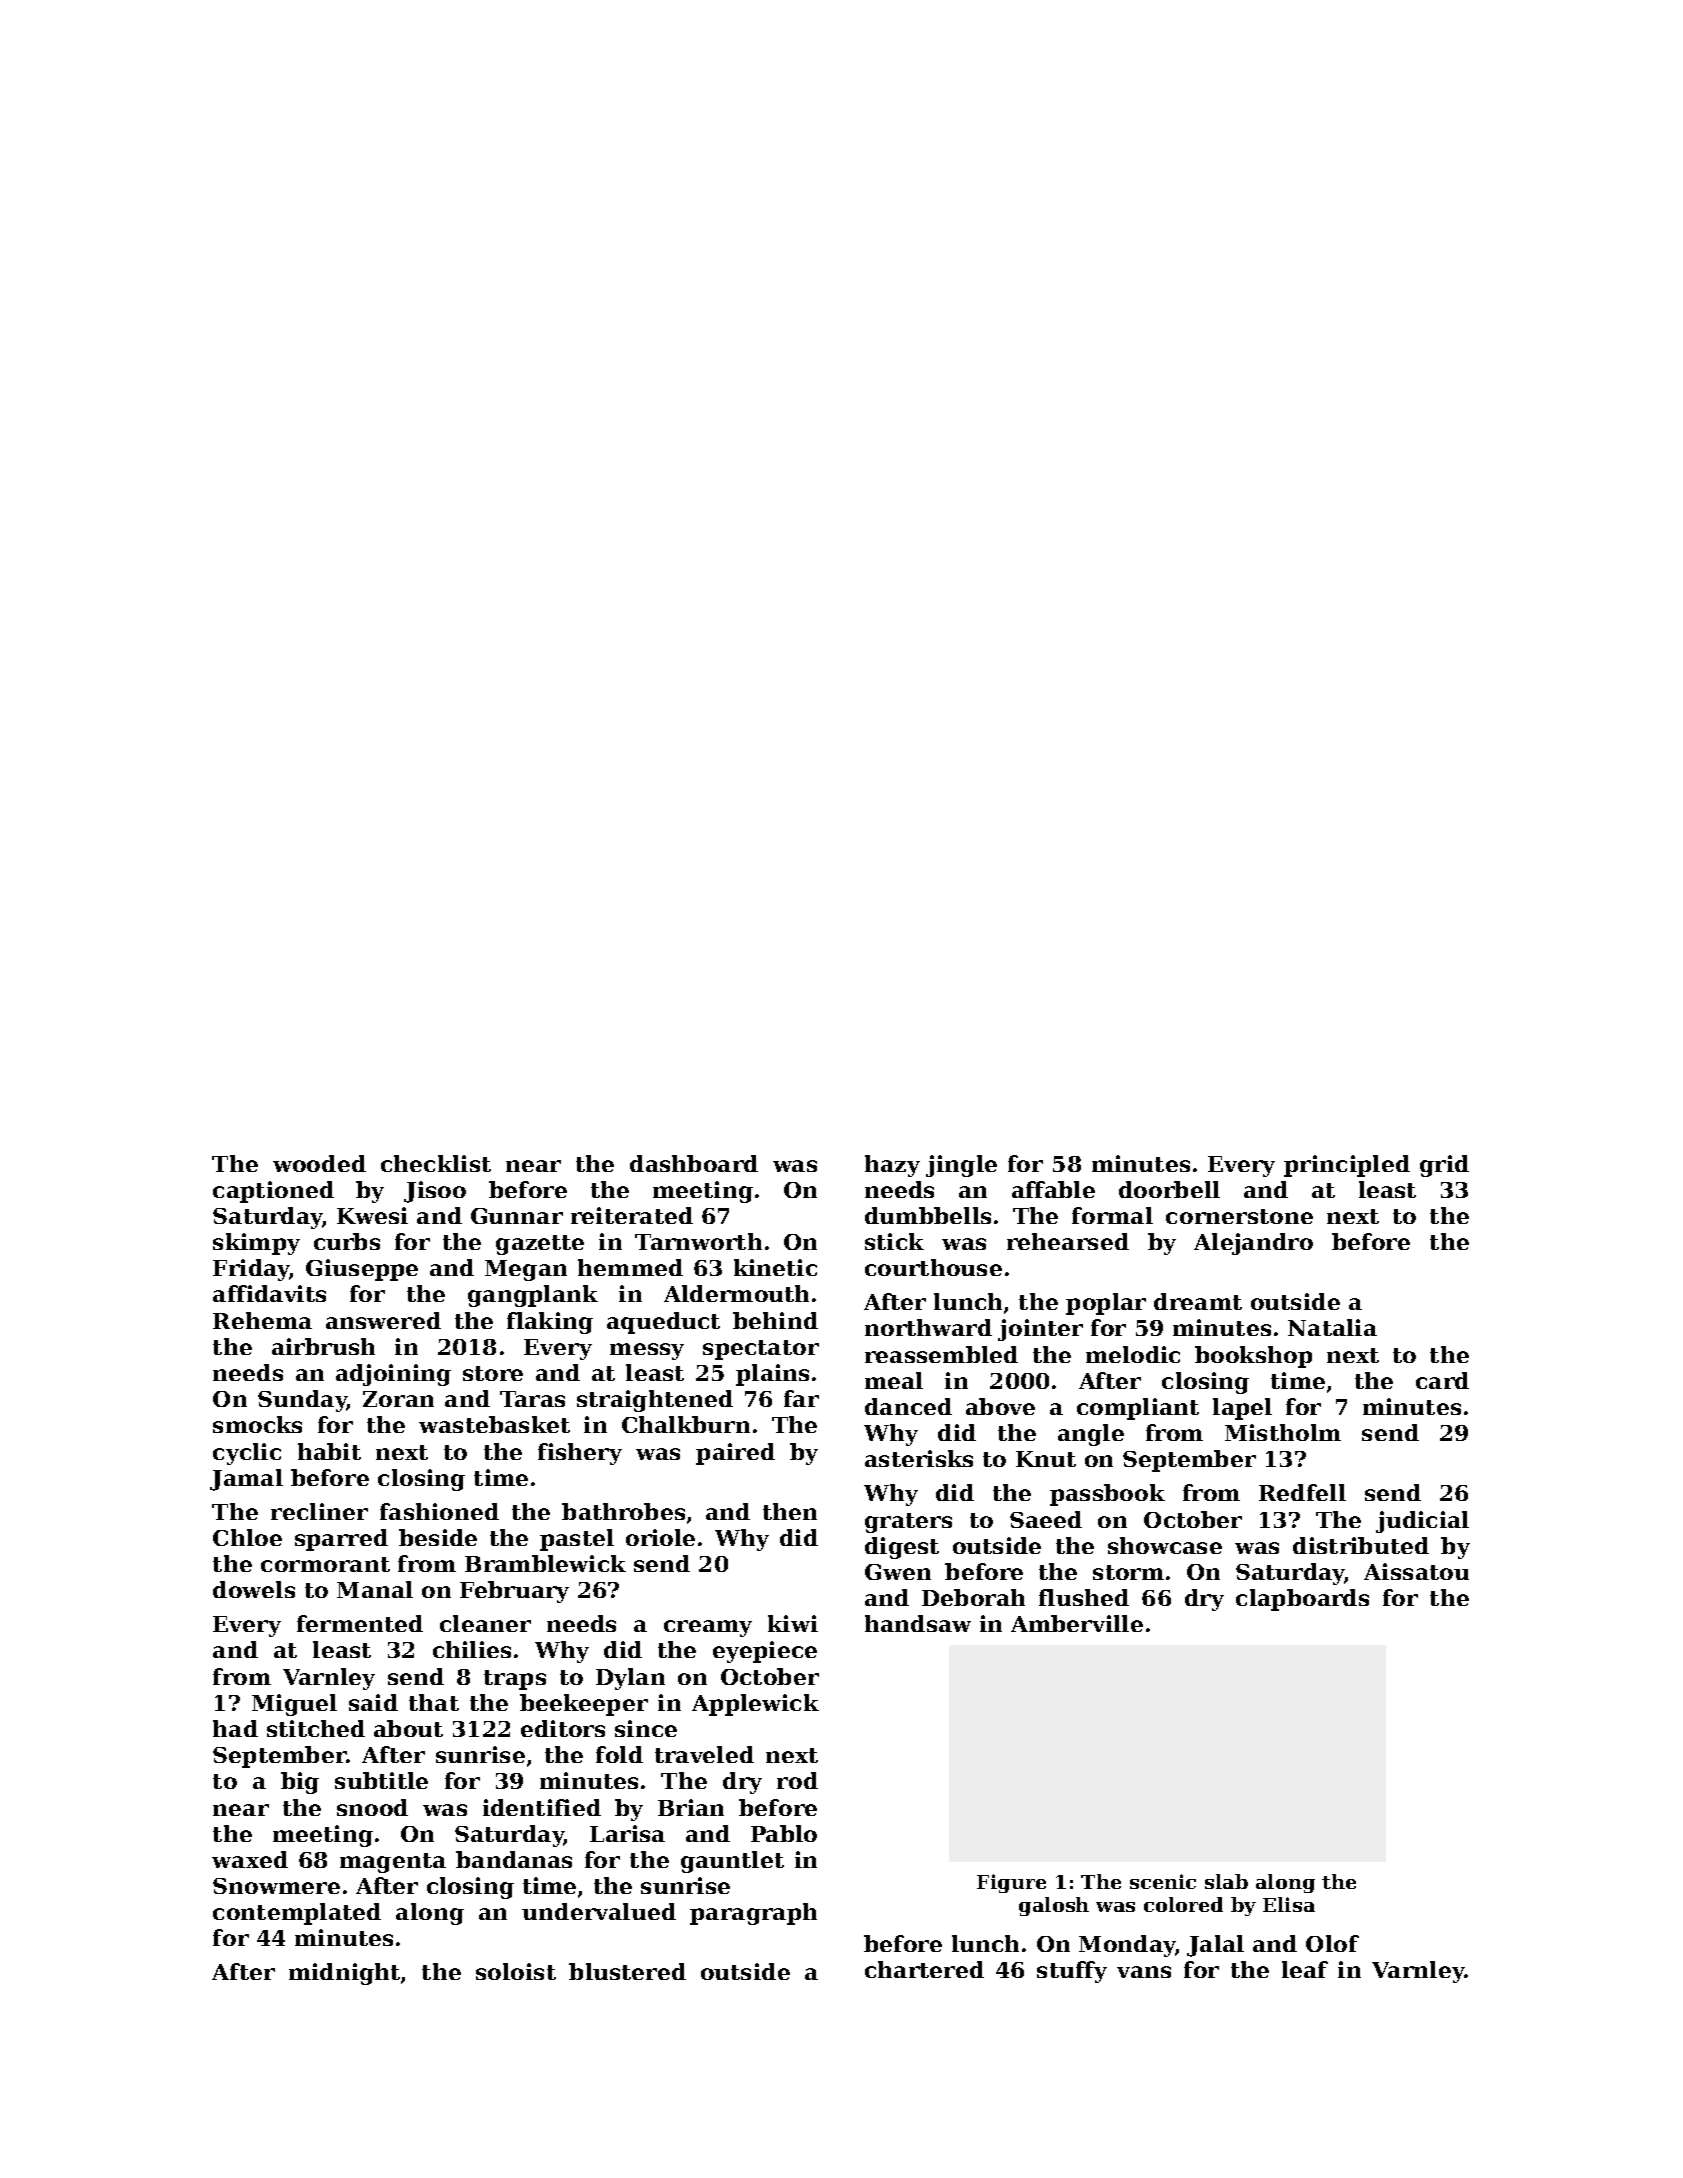 Image resolution: width=1683 pixels, height=2178 pixels. What do you see at coordinates (1226, 1881) in the document?
I see `slab` at bounding box center [1226, 1881].
